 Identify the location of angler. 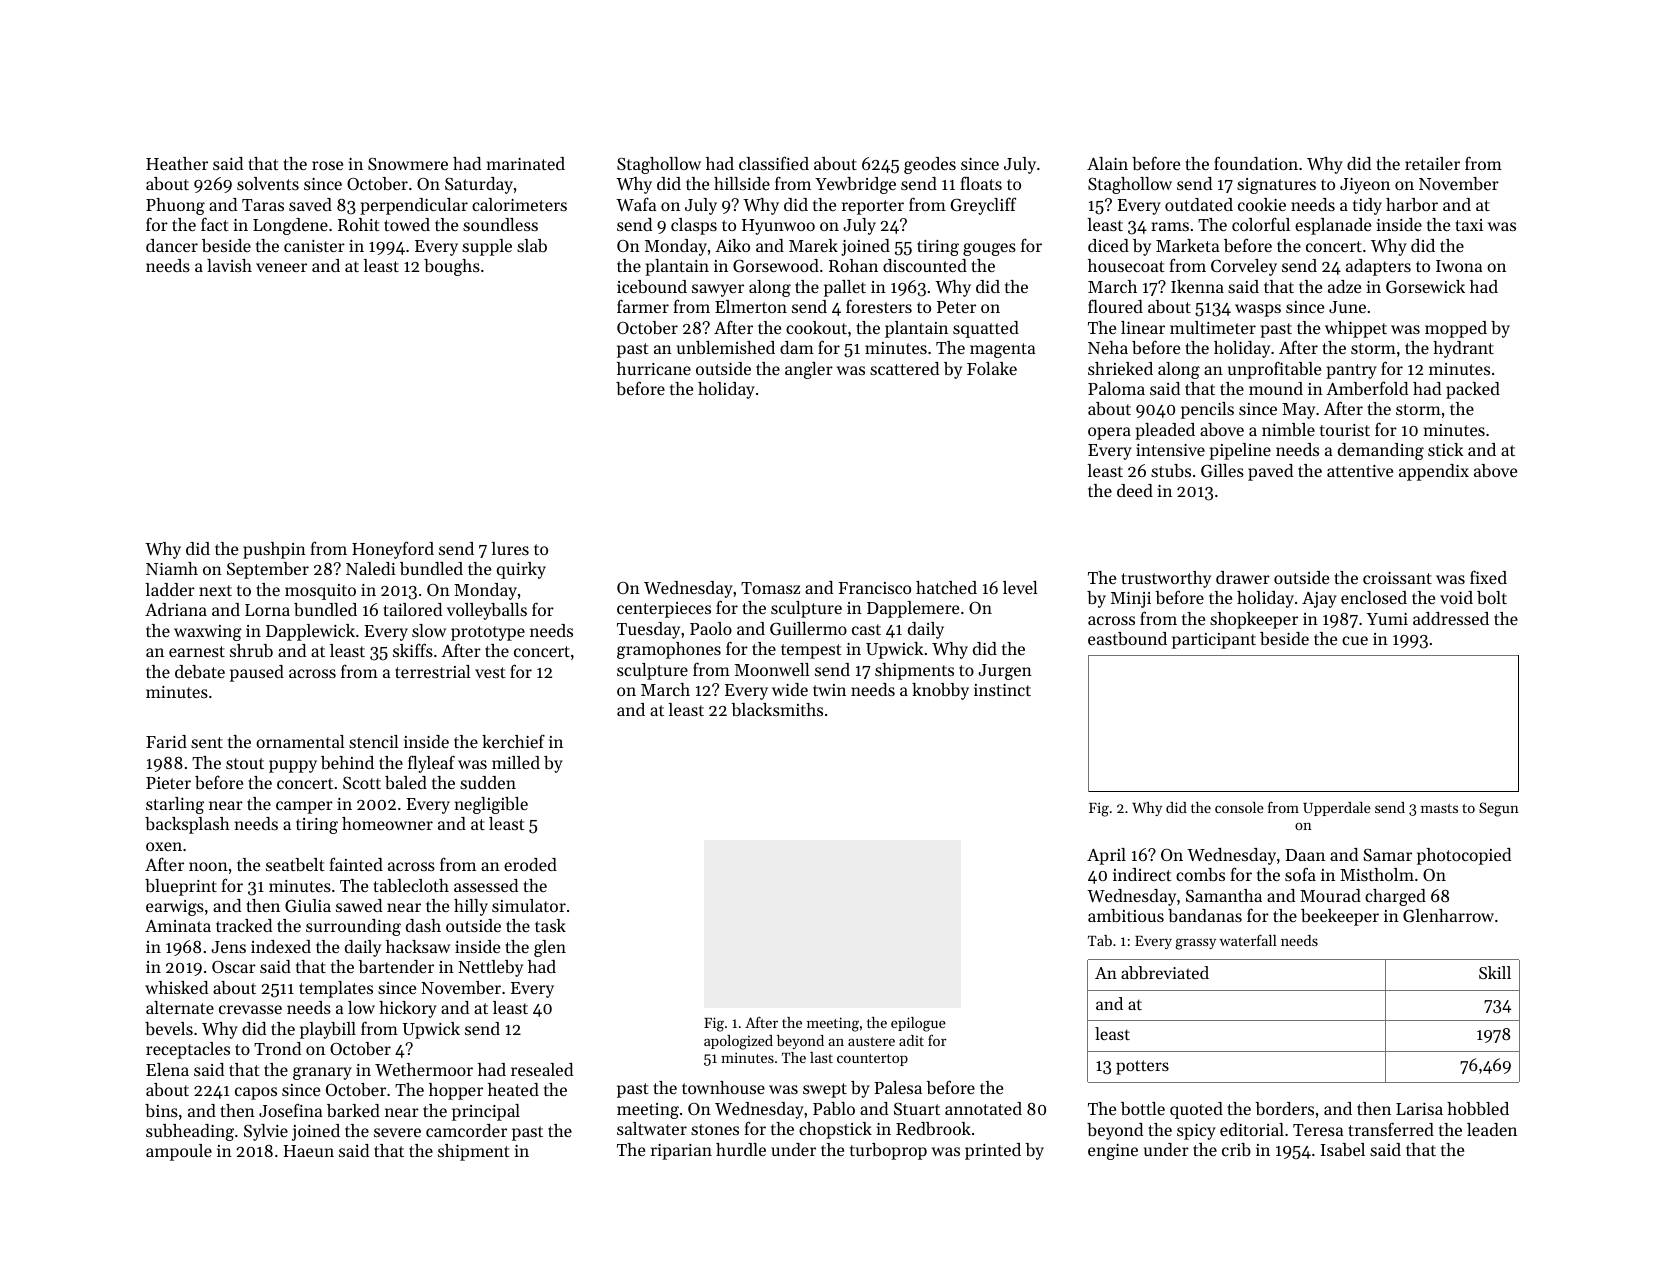
(809, 370).
